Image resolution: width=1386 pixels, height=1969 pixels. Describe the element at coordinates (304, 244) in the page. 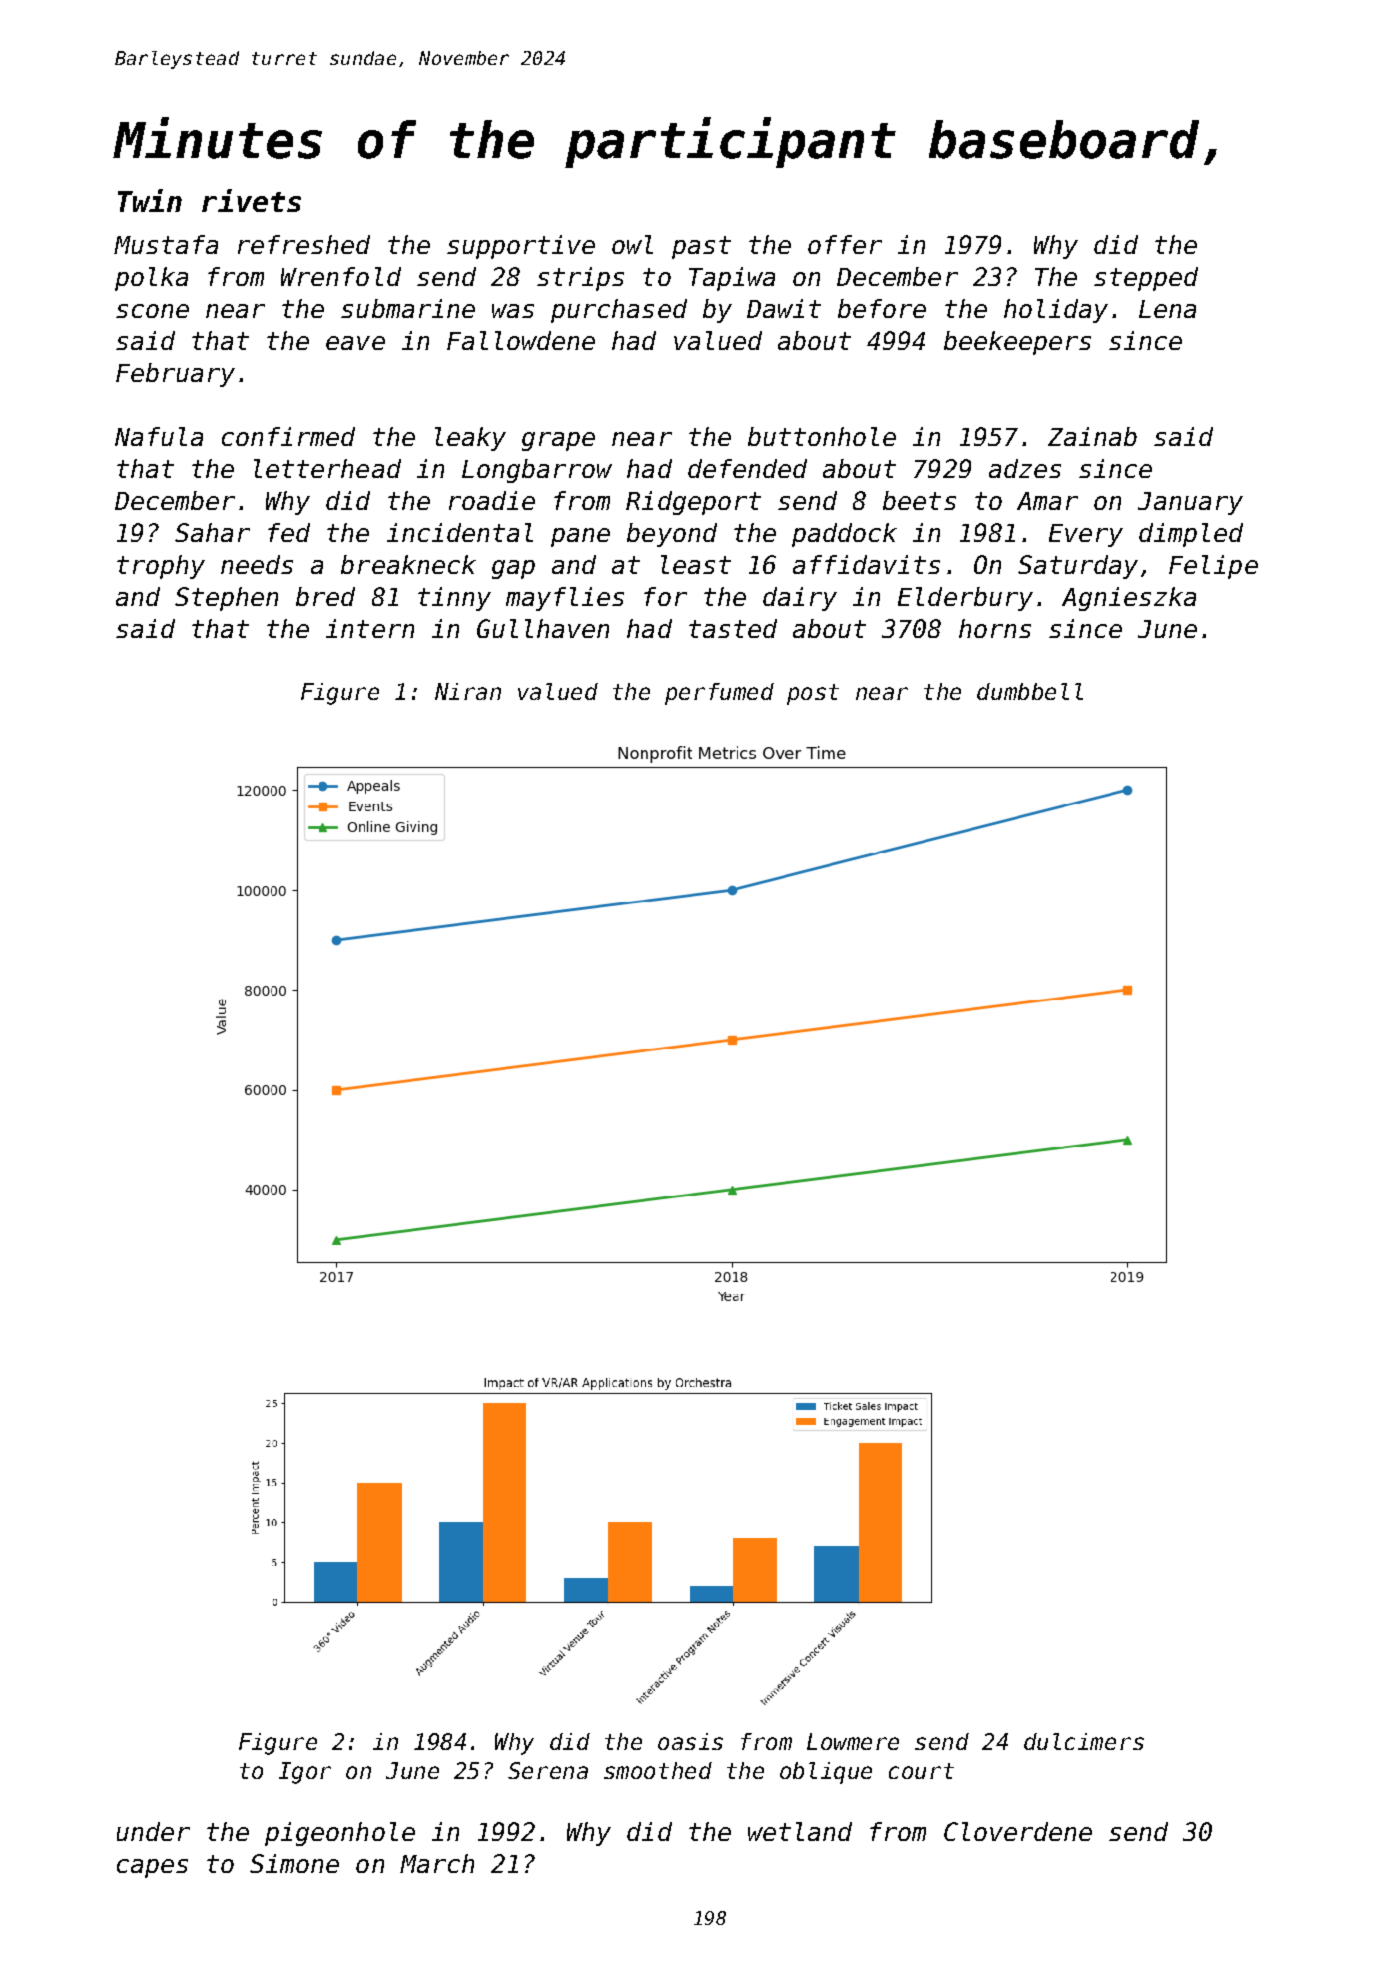

I see `refreshed` at that location.
